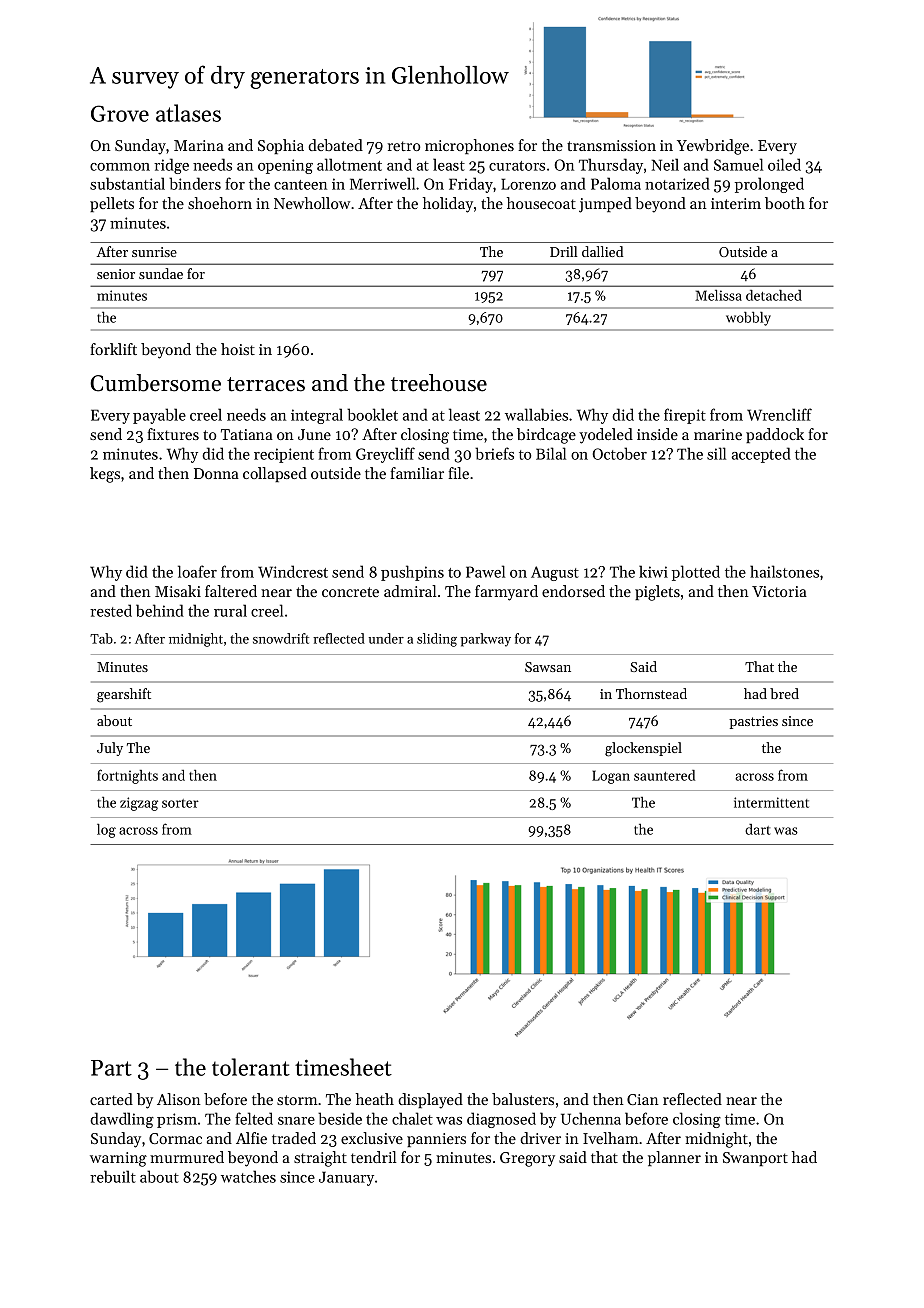  I want to click on Gregory, so click(527, 1159).
